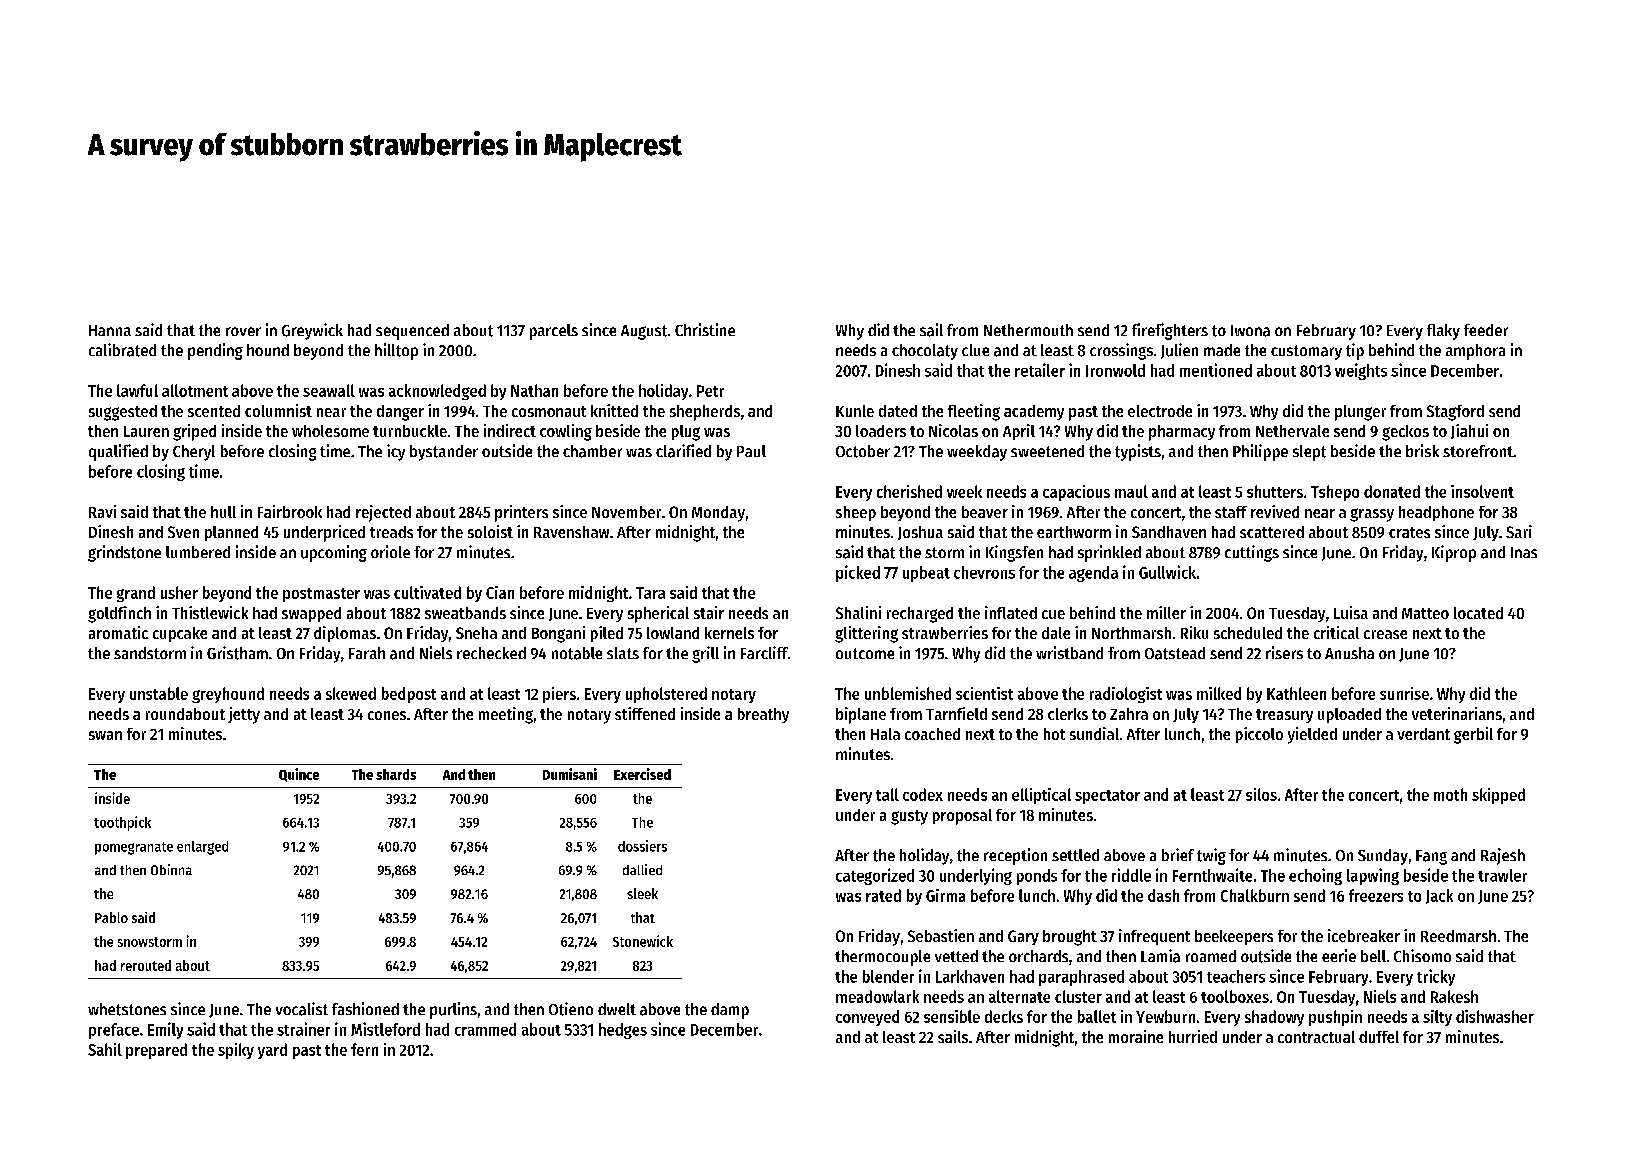  I want to click on codex, so click(923, 794).
